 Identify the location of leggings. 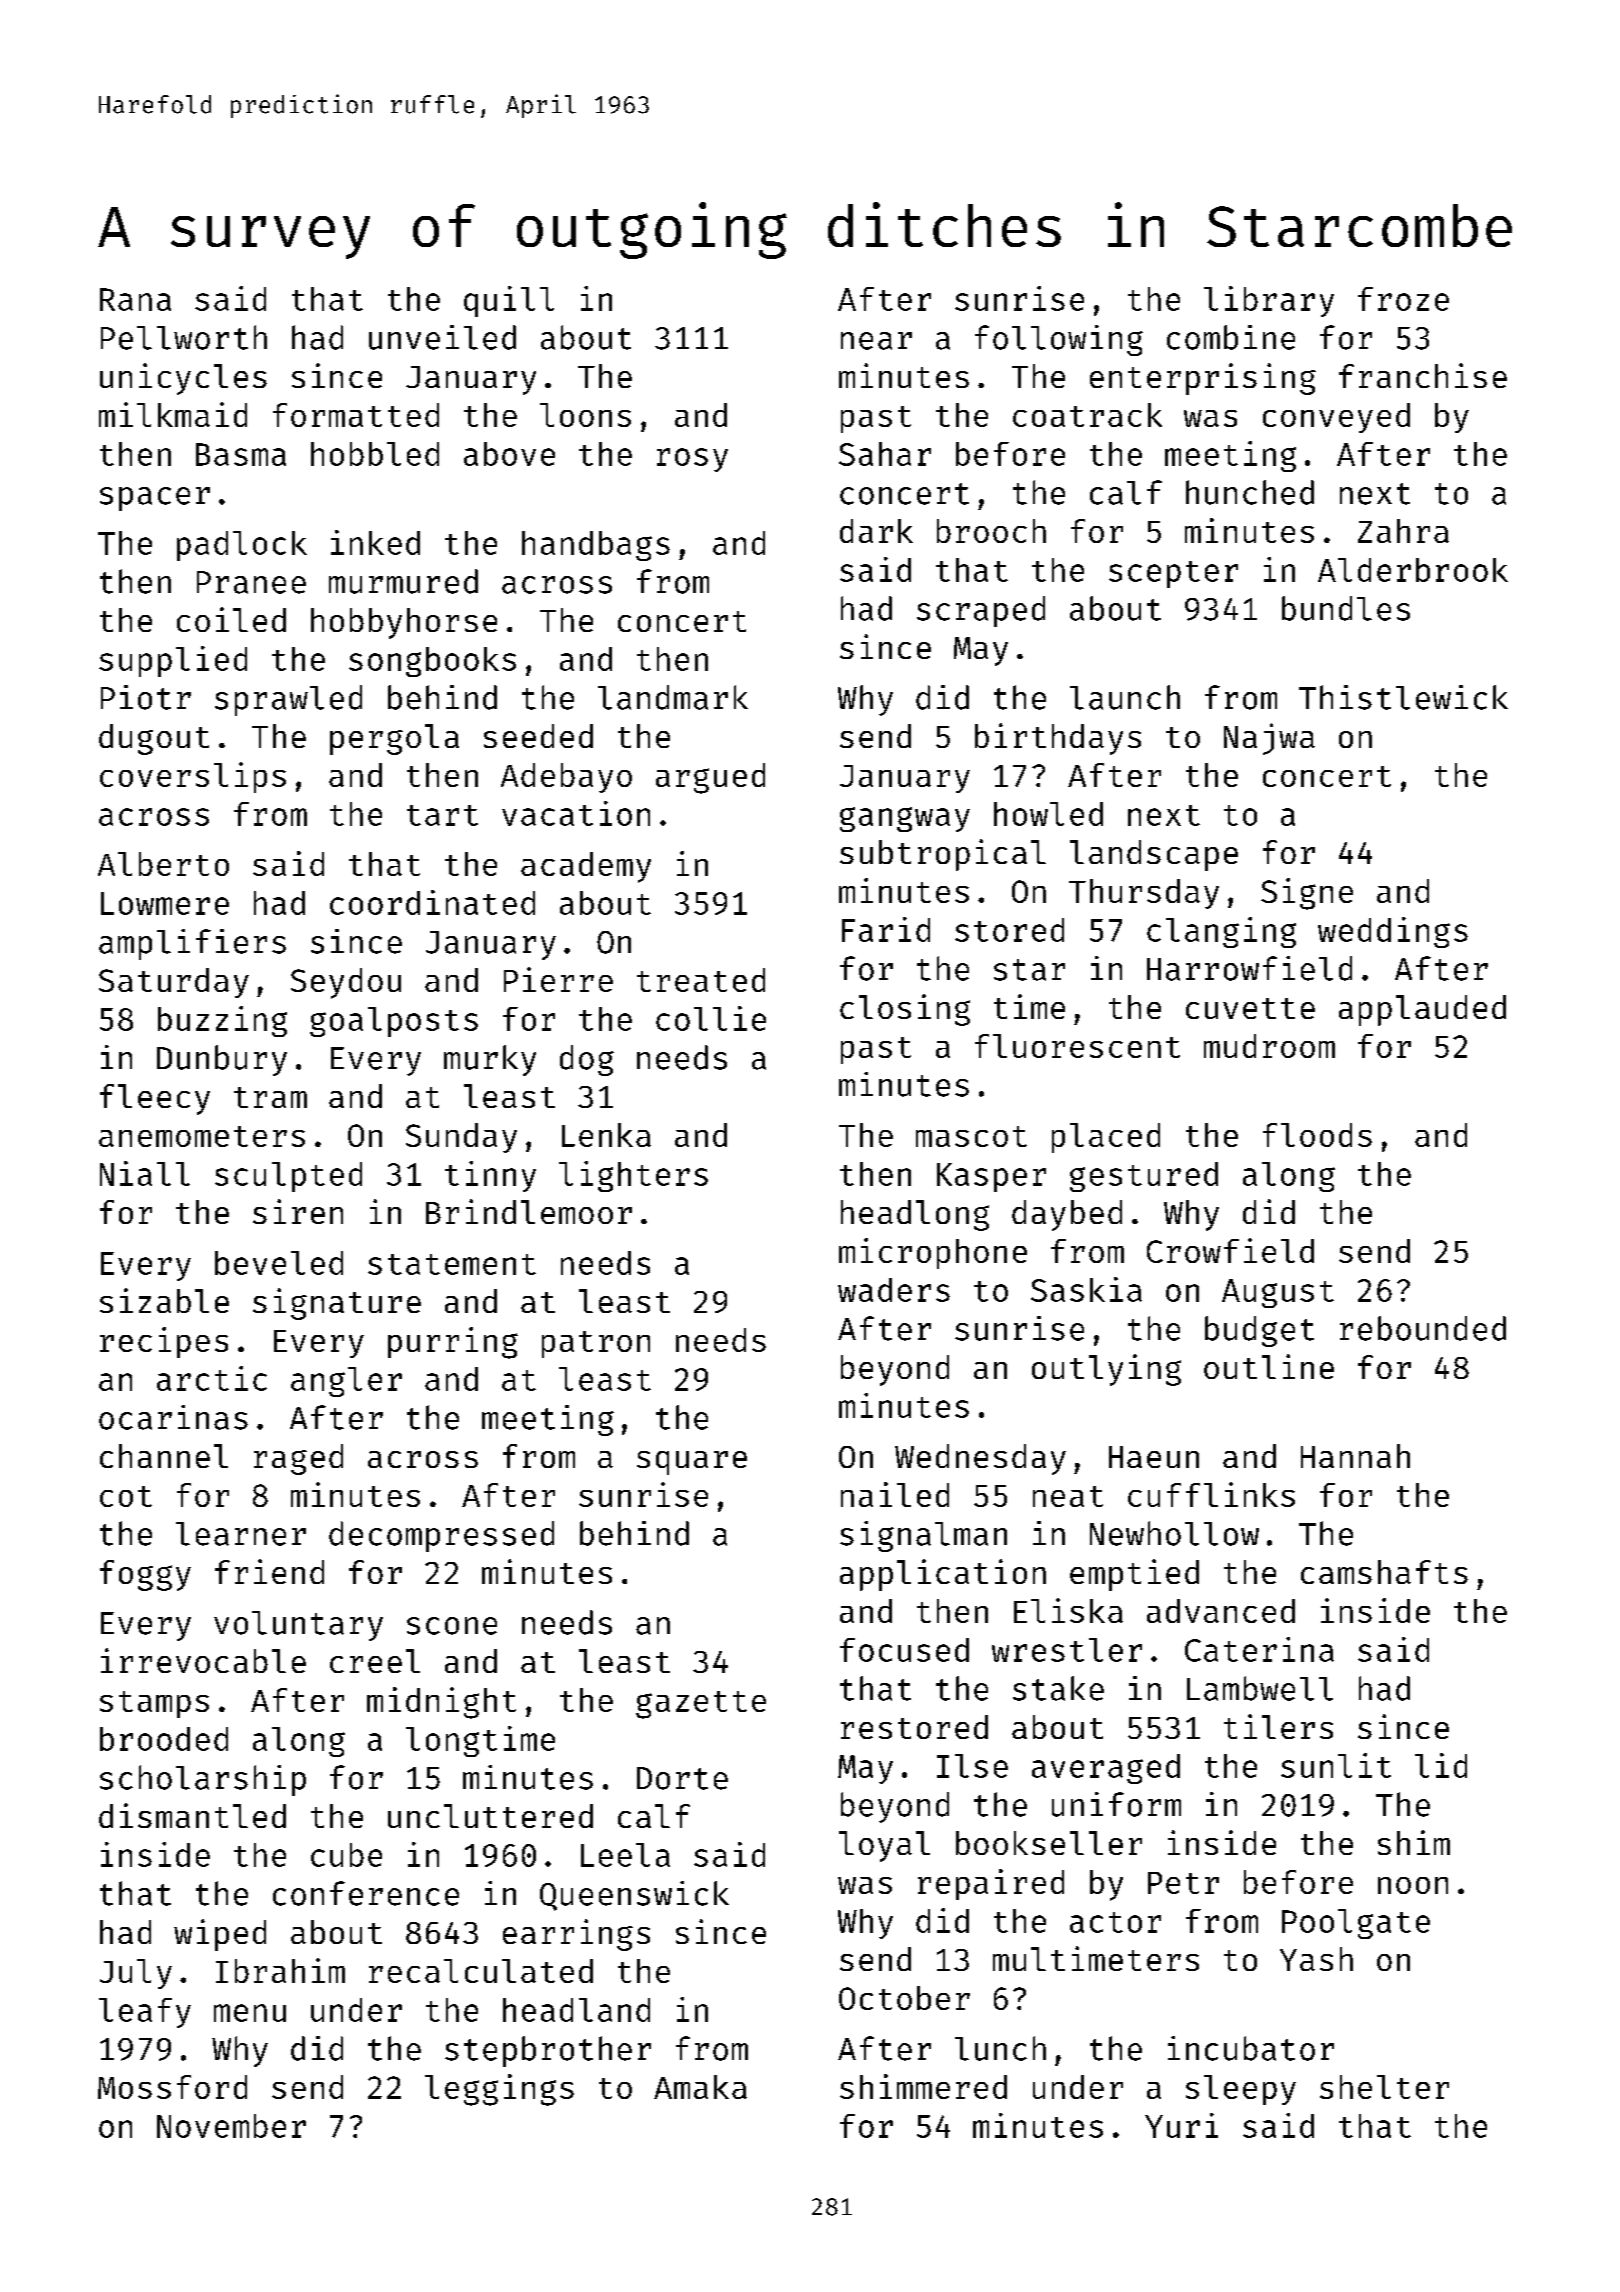
(499, 2090).
